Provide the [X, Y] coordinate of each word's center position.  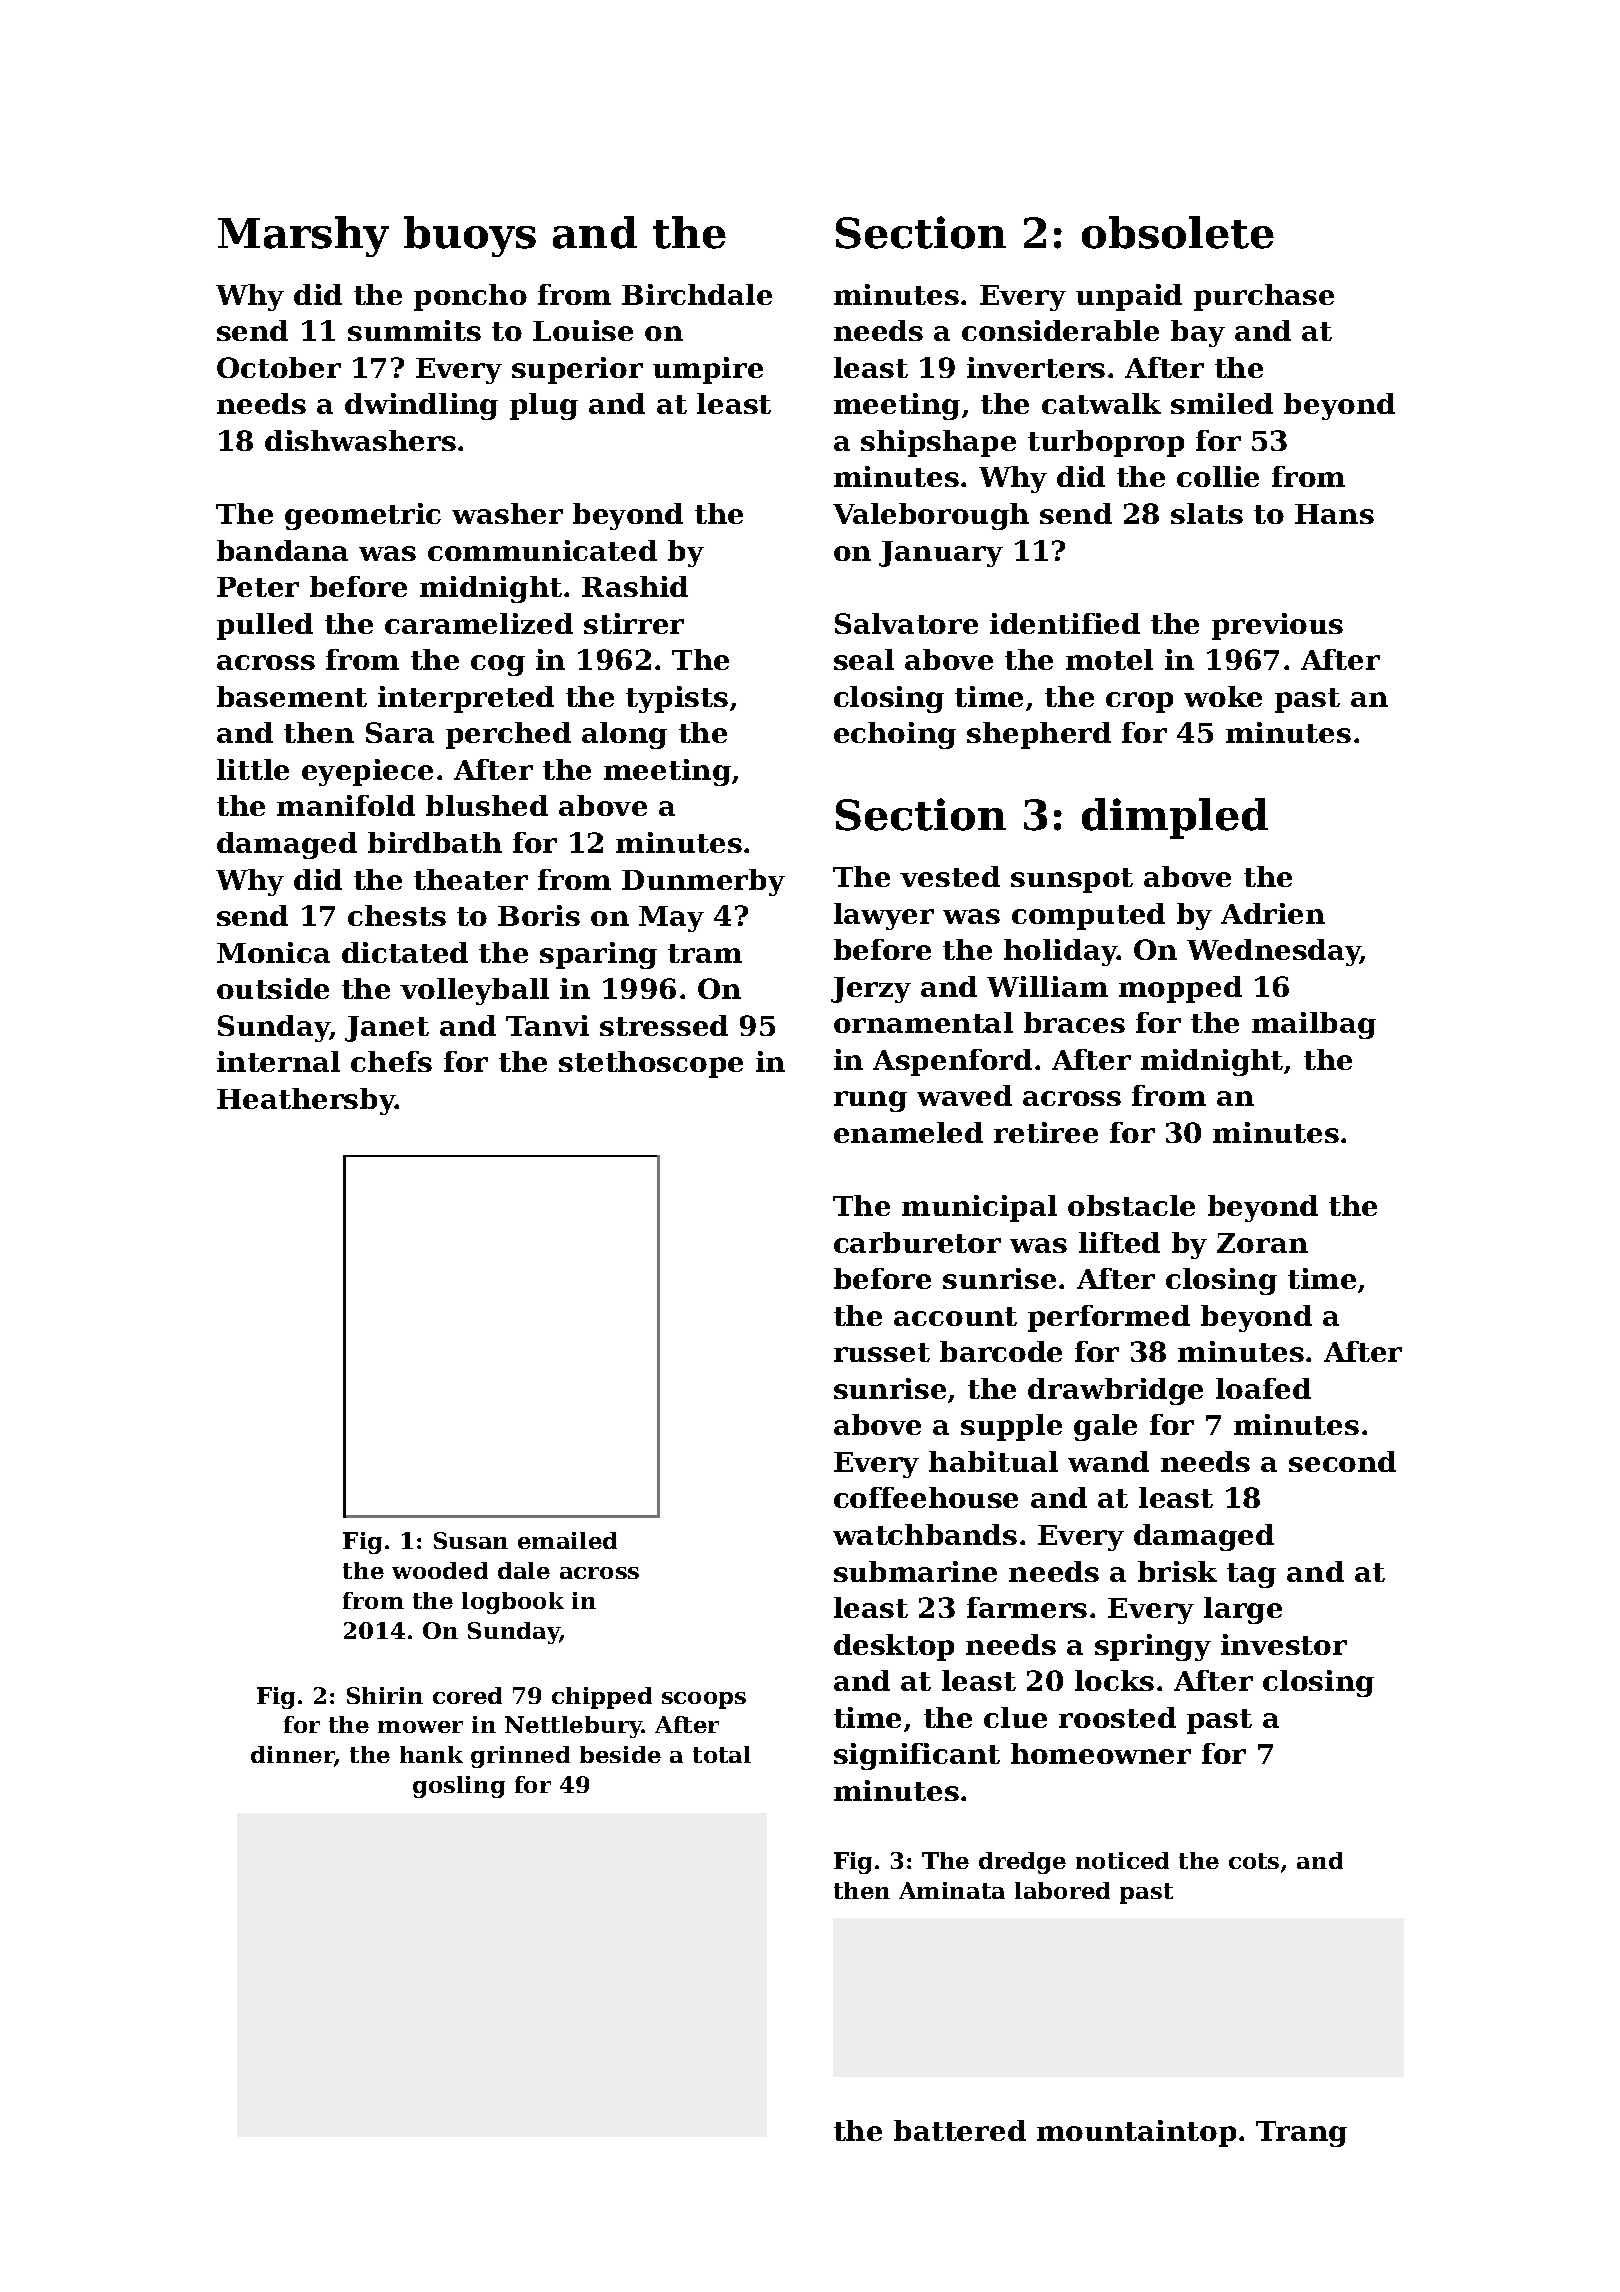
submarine [915, 1571]
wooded [440, 1570]
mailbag [1314, 1025]
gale [1105, 1427]
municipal [979, 1208]
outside [273, 988]
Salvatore [906, 623]
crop [1139, 702]
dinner [293, 1756]
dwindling [421, 406]
